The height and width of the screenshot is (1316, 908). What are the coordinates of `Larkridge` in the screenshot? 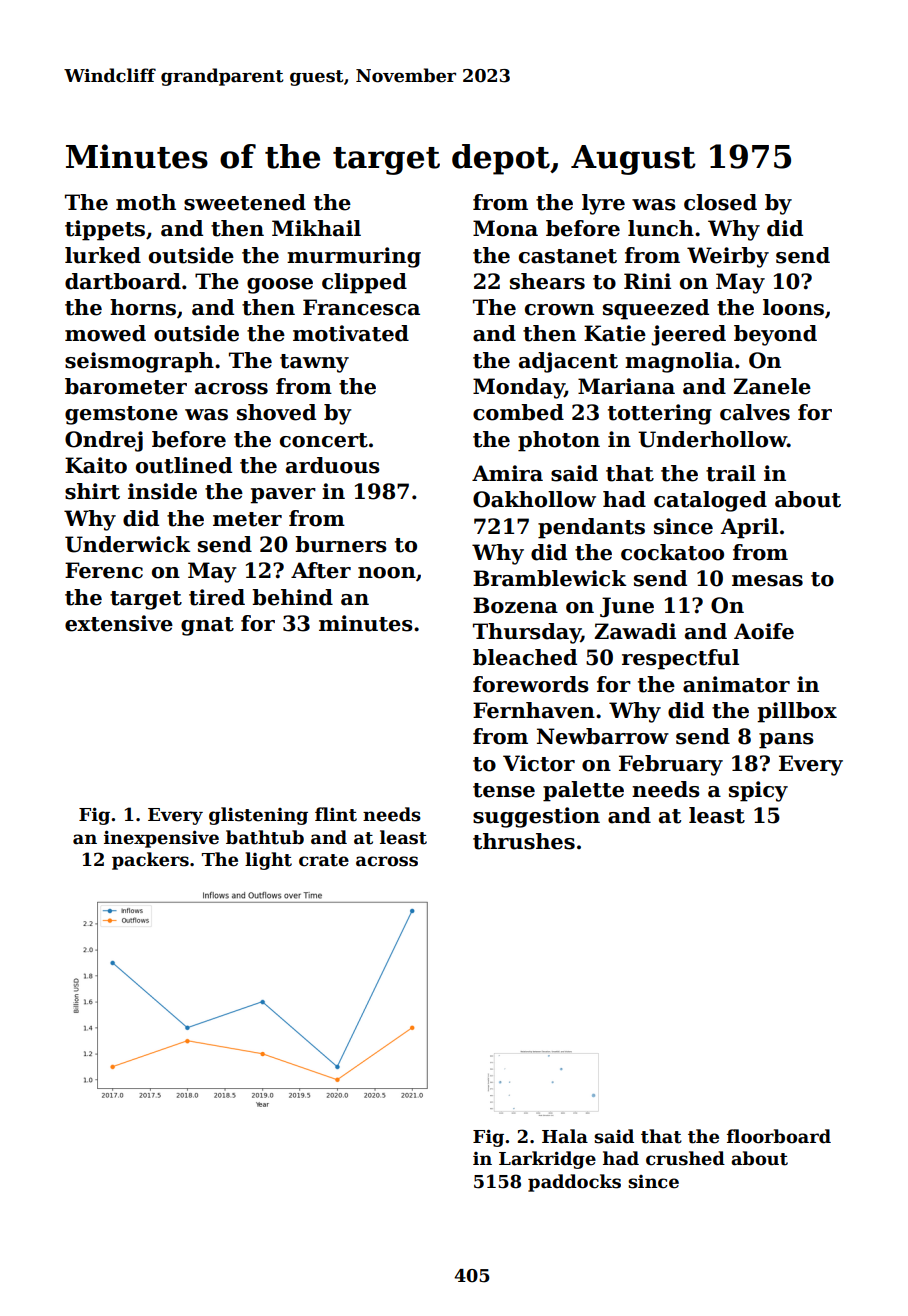 It's located at (547, 1160).
